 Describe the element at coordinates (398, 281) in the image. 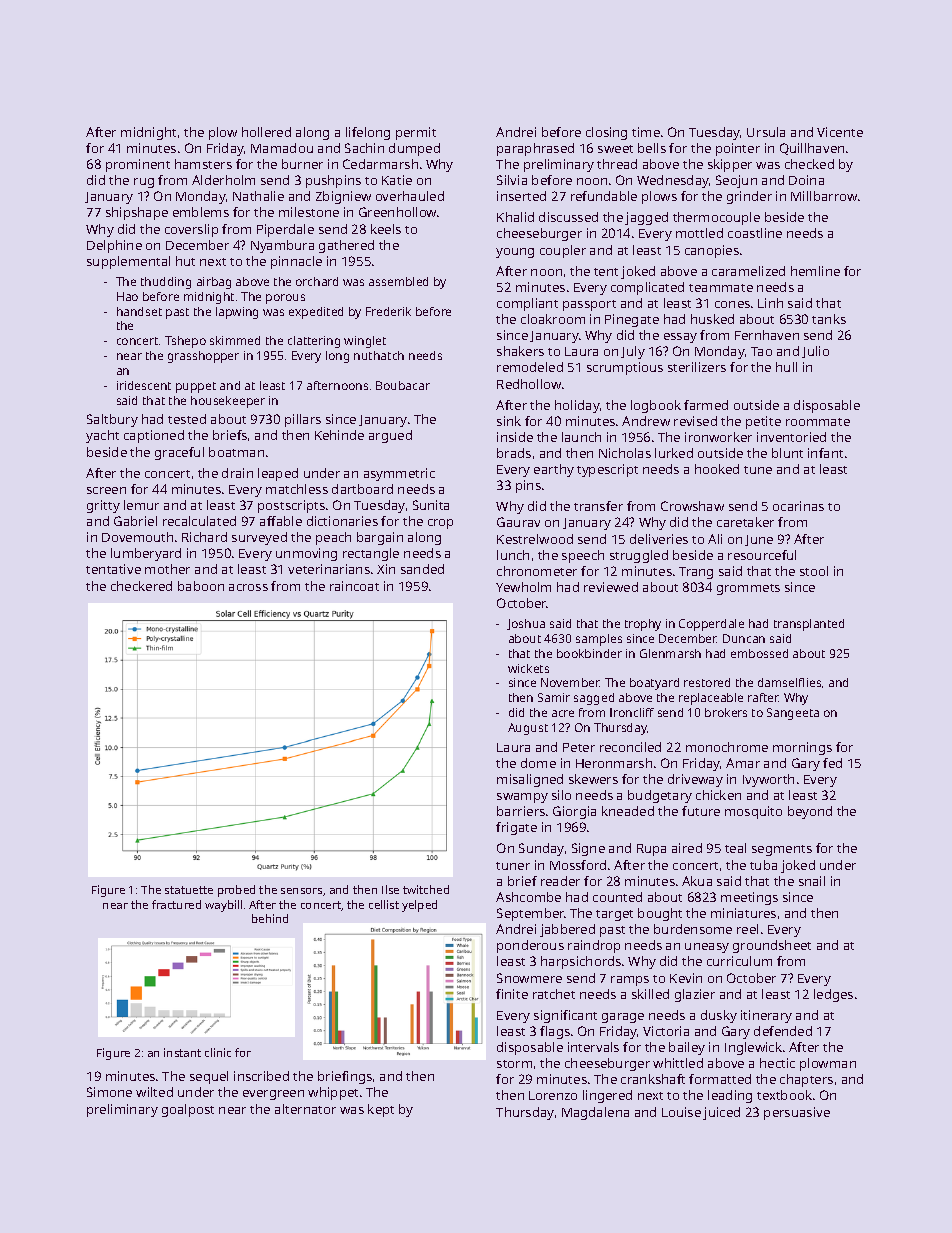

I see `assembled` at that location.
